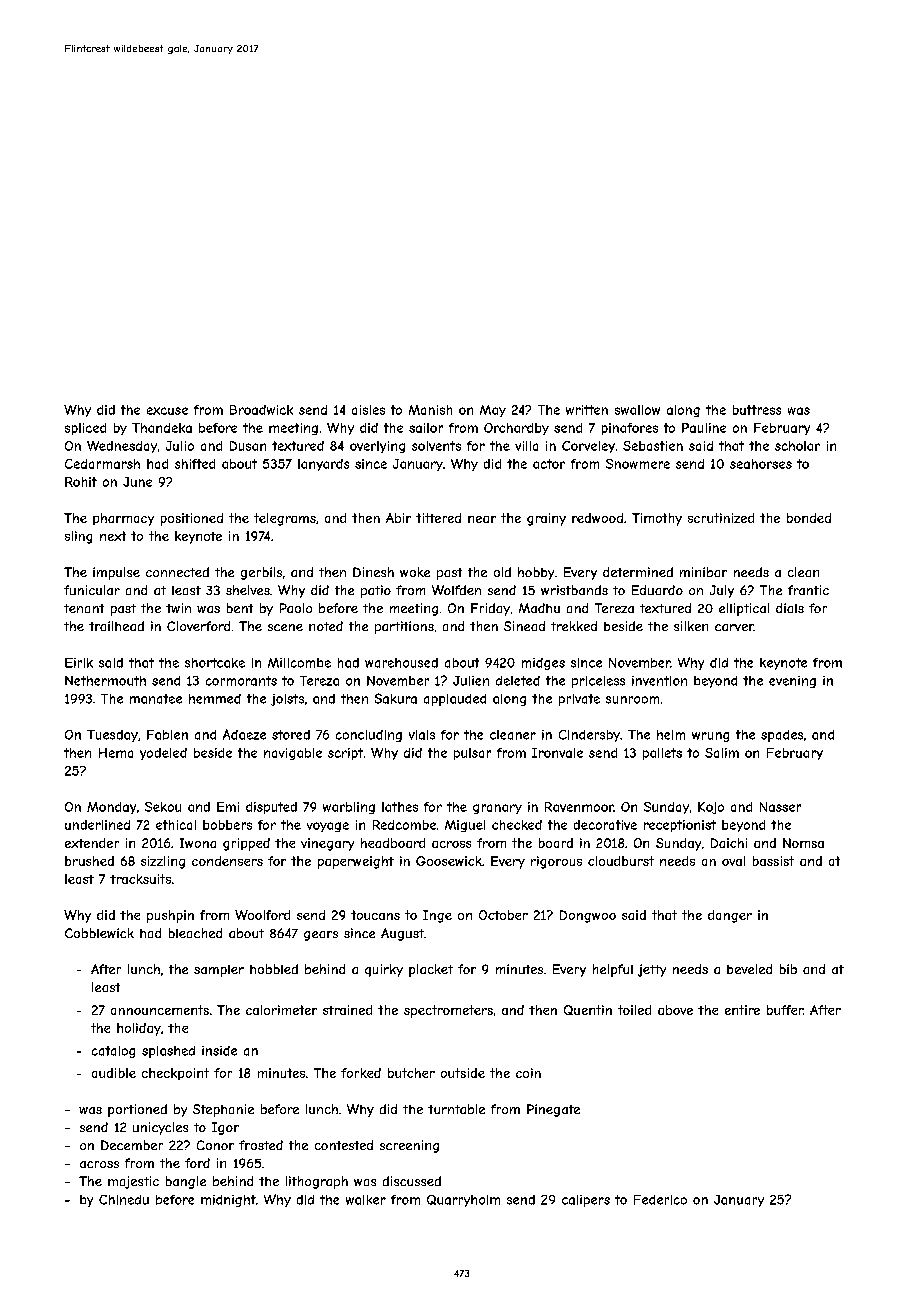 The image size is (908, 1316). Describe the element at coordinates (637, 410) in the screenshot. I see `swallow` at that location.
